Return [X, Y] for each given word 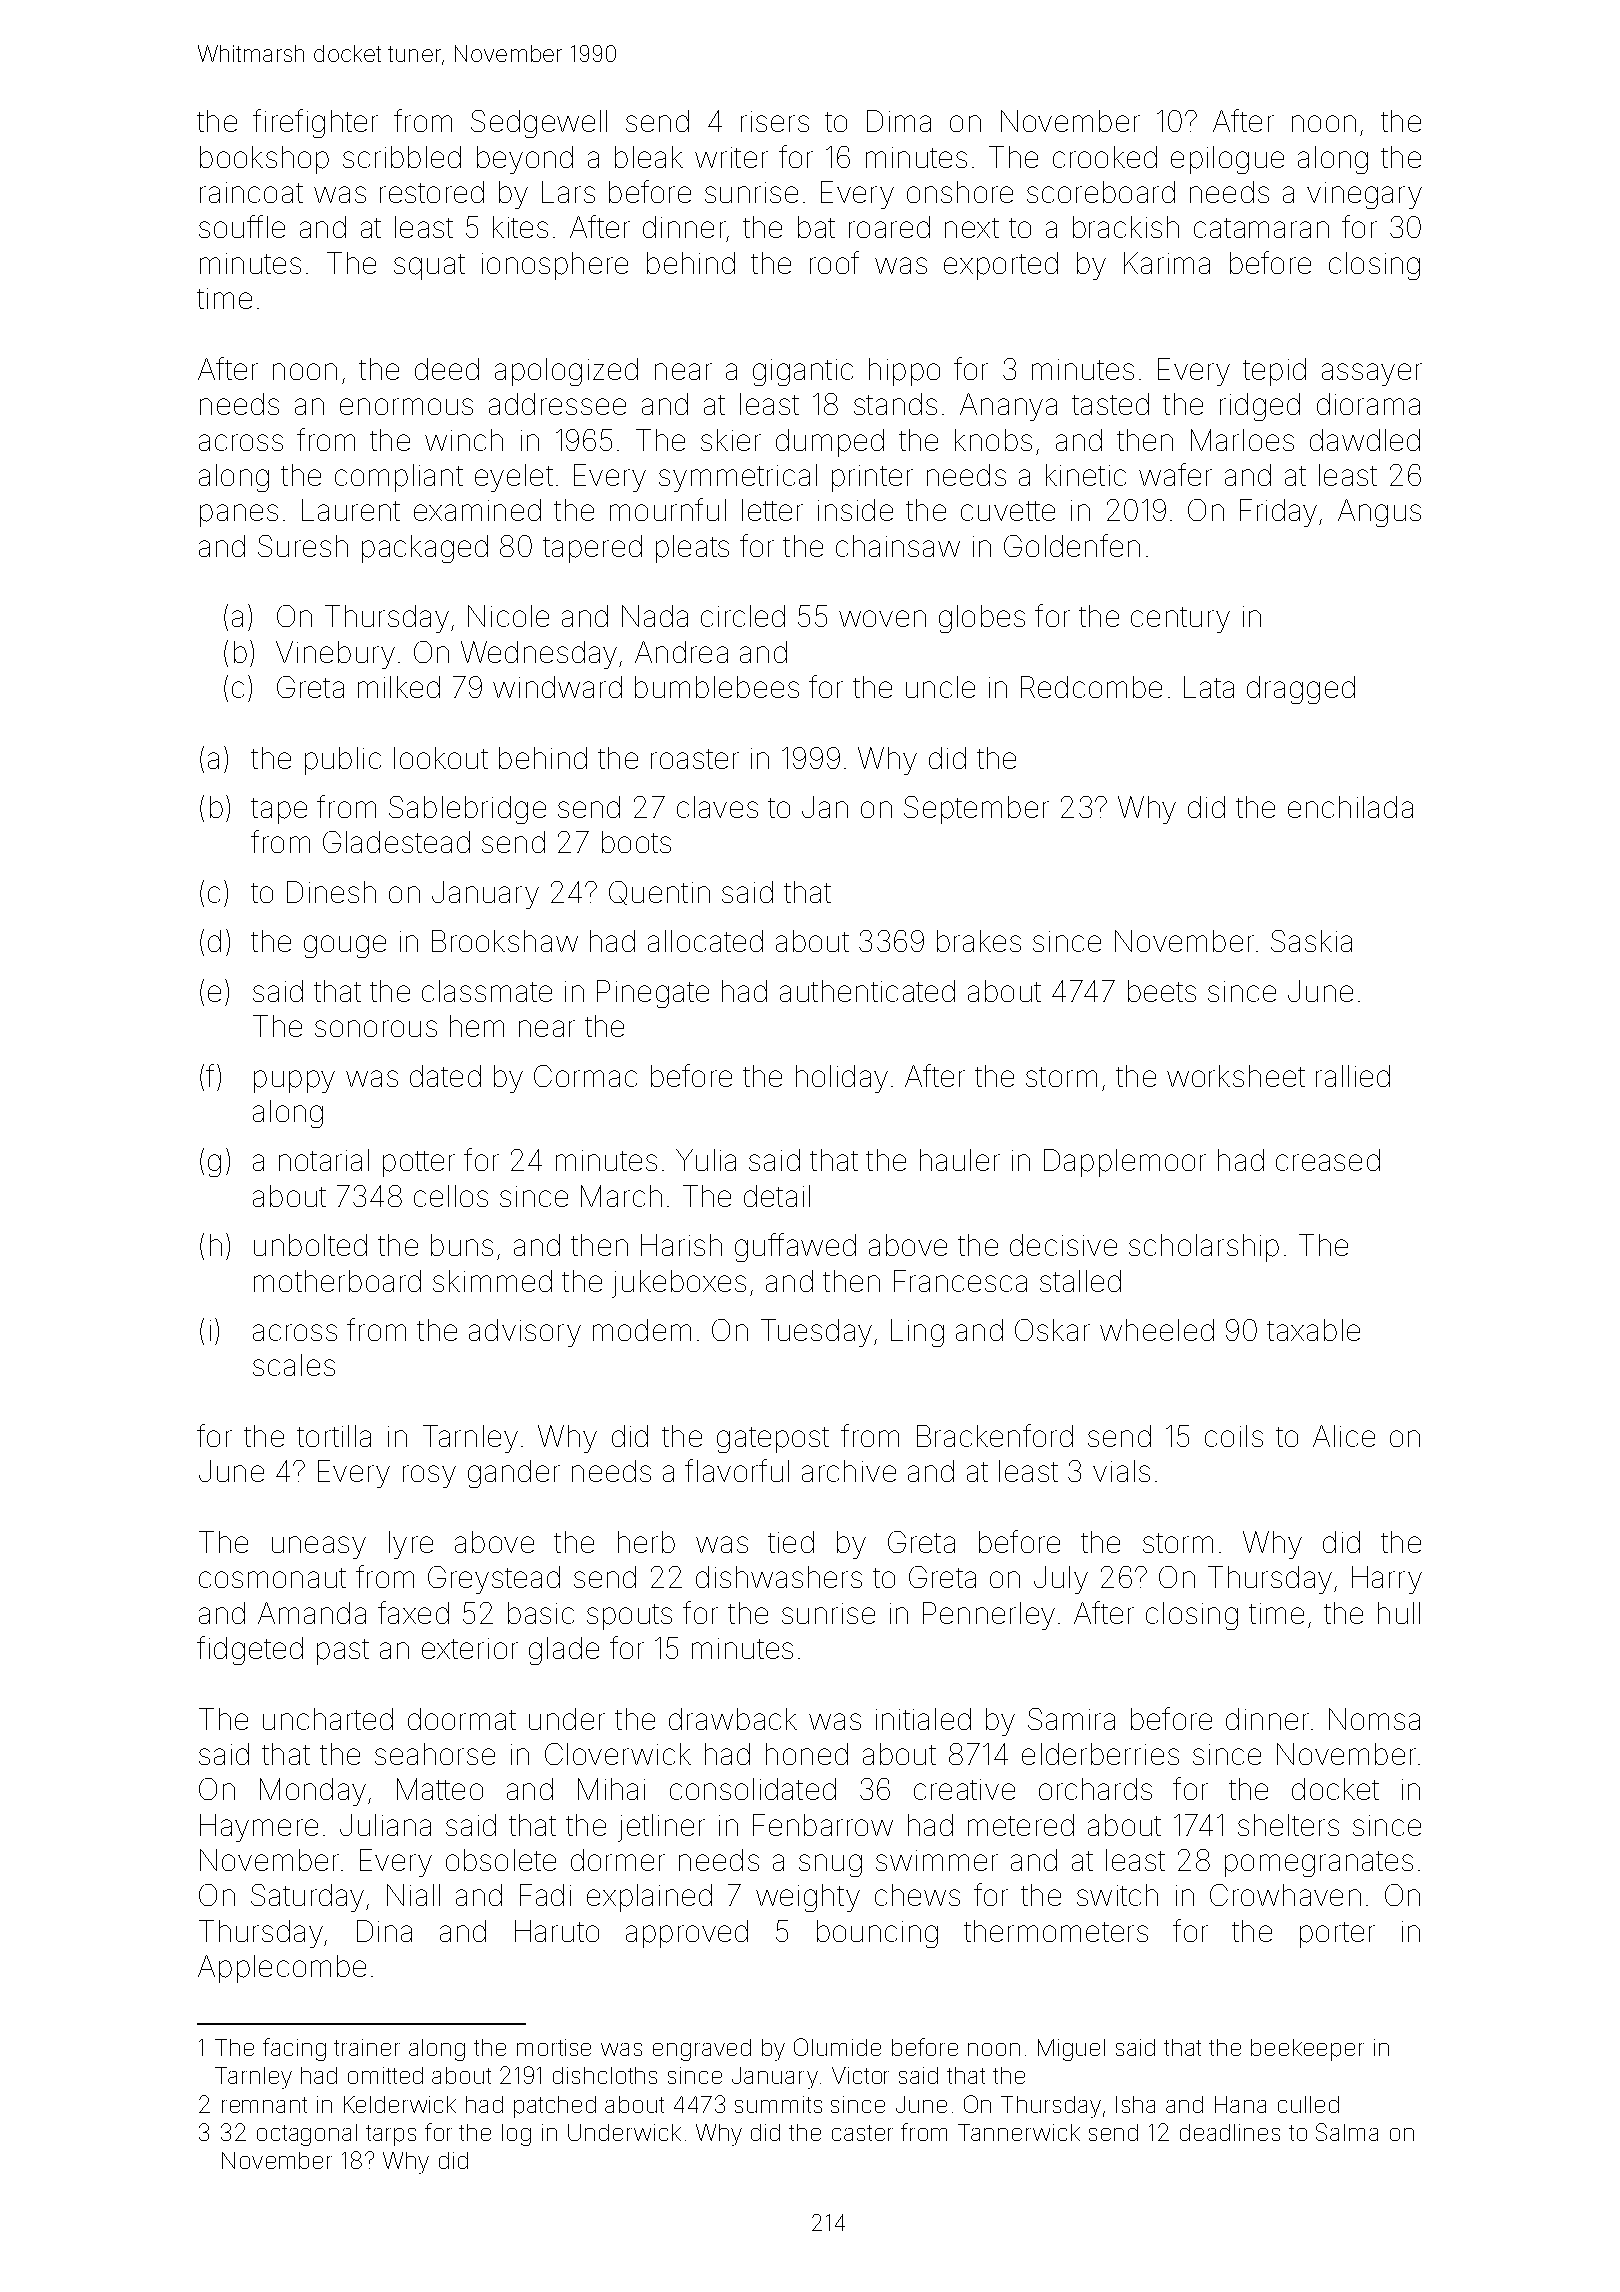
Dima [899, 121]
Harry [1387, 1580]
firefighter [315, 123]
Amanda [312, 1613]
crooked [1105, 157]
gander [514, 1474]
